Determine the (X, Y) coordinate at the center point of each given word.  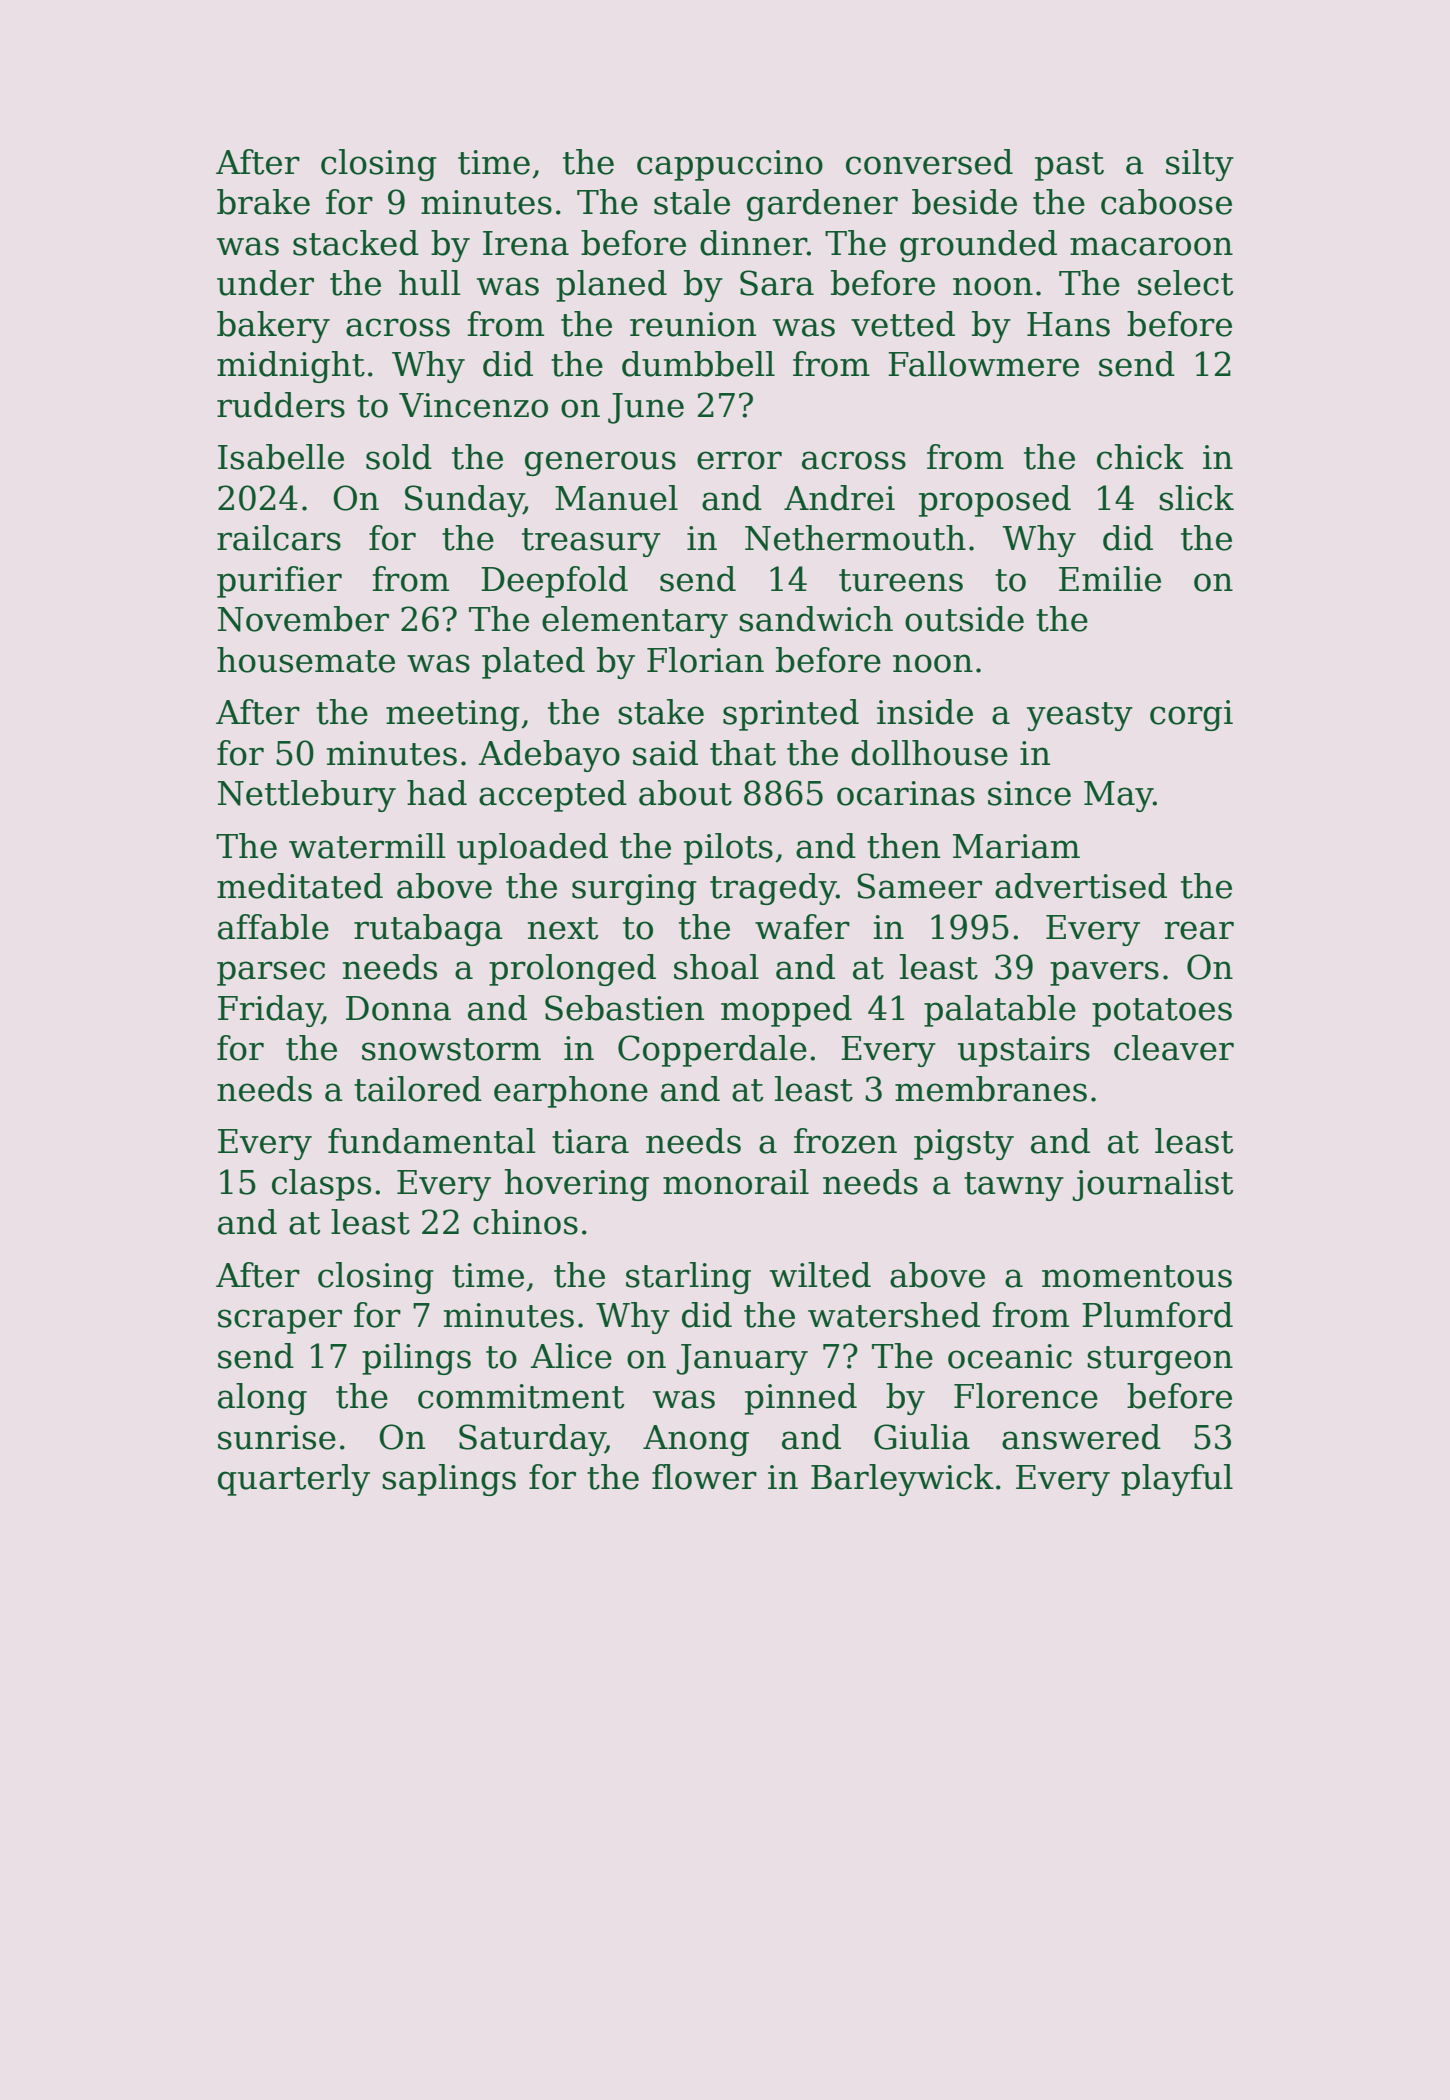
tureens (901, 580)
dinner (753, 243)
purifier (279, 582)
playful (1177, 1480)
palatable (1000, 1011)
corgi (1191, 715)
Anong (696, 1440)
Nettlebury (307, 796)
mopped (786, 1011)
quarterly (294, 1480)
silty (1200, 165)
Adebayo (549, 756)
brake (263, 202)
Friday (270, 1011)
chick (1140, 457)
